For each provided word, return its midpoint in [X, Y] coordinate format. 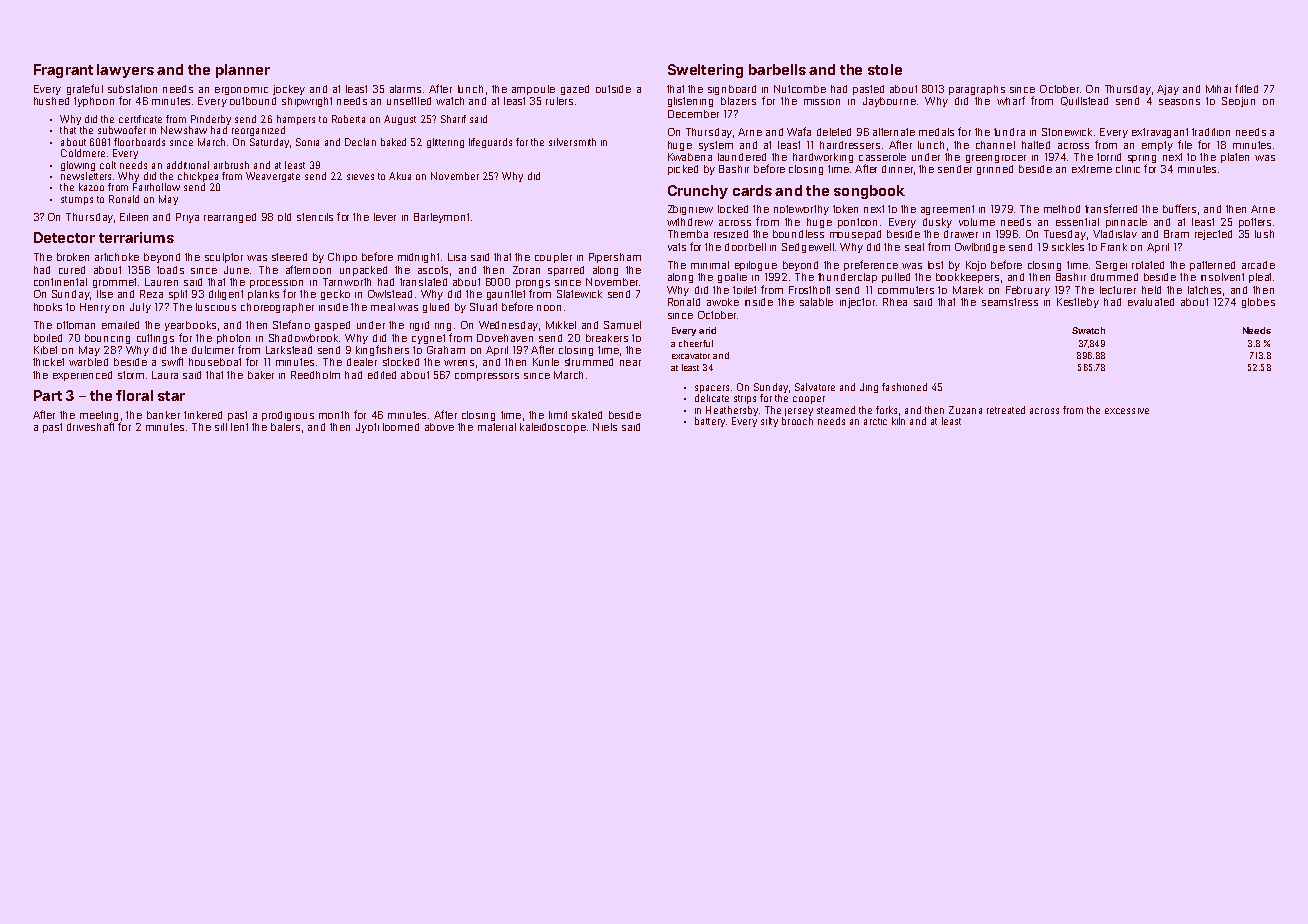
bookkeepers [967, 278]
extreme [1092, 169]
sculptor [224, 258]
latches [1204, 290]
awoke [723, 302]
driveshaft [90, 426]
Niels [605, 427]
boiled [48, 338]
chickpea [198, 177]
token [845, 209]
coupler [553, 258]
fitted [1246, 88]
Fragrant [63, 71]
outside [613, 89]
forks [886, 410]
